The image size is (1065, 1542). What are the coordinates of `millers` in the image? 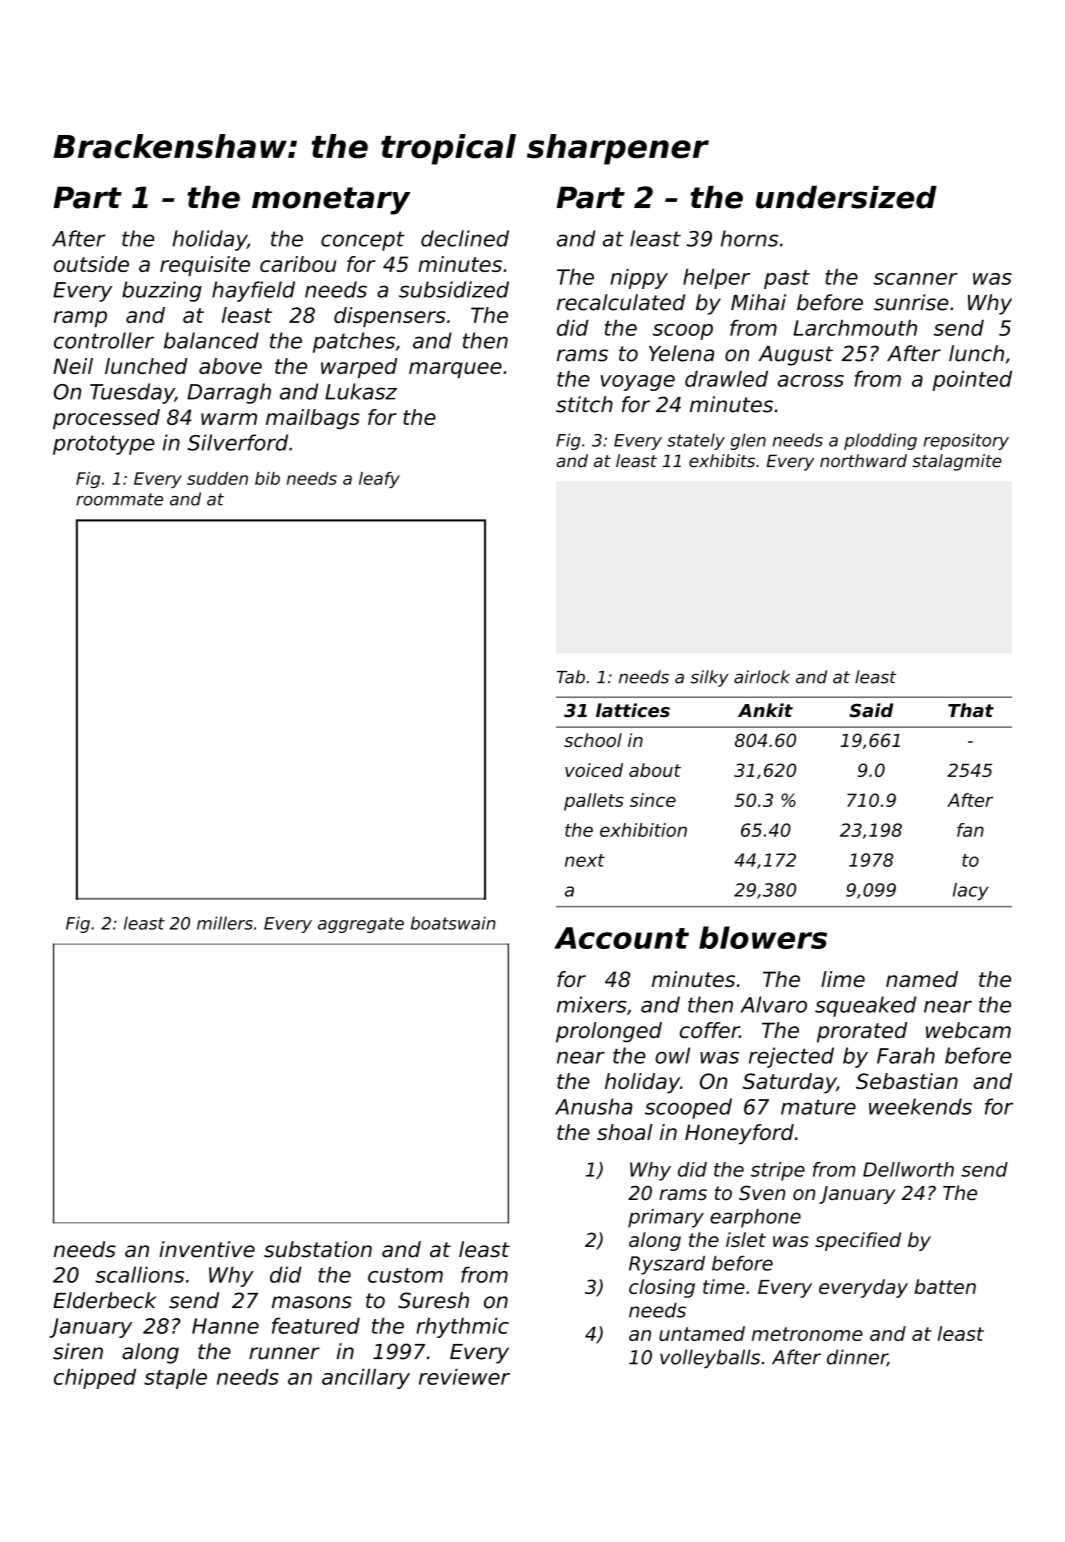 It's located at (225, 923).
